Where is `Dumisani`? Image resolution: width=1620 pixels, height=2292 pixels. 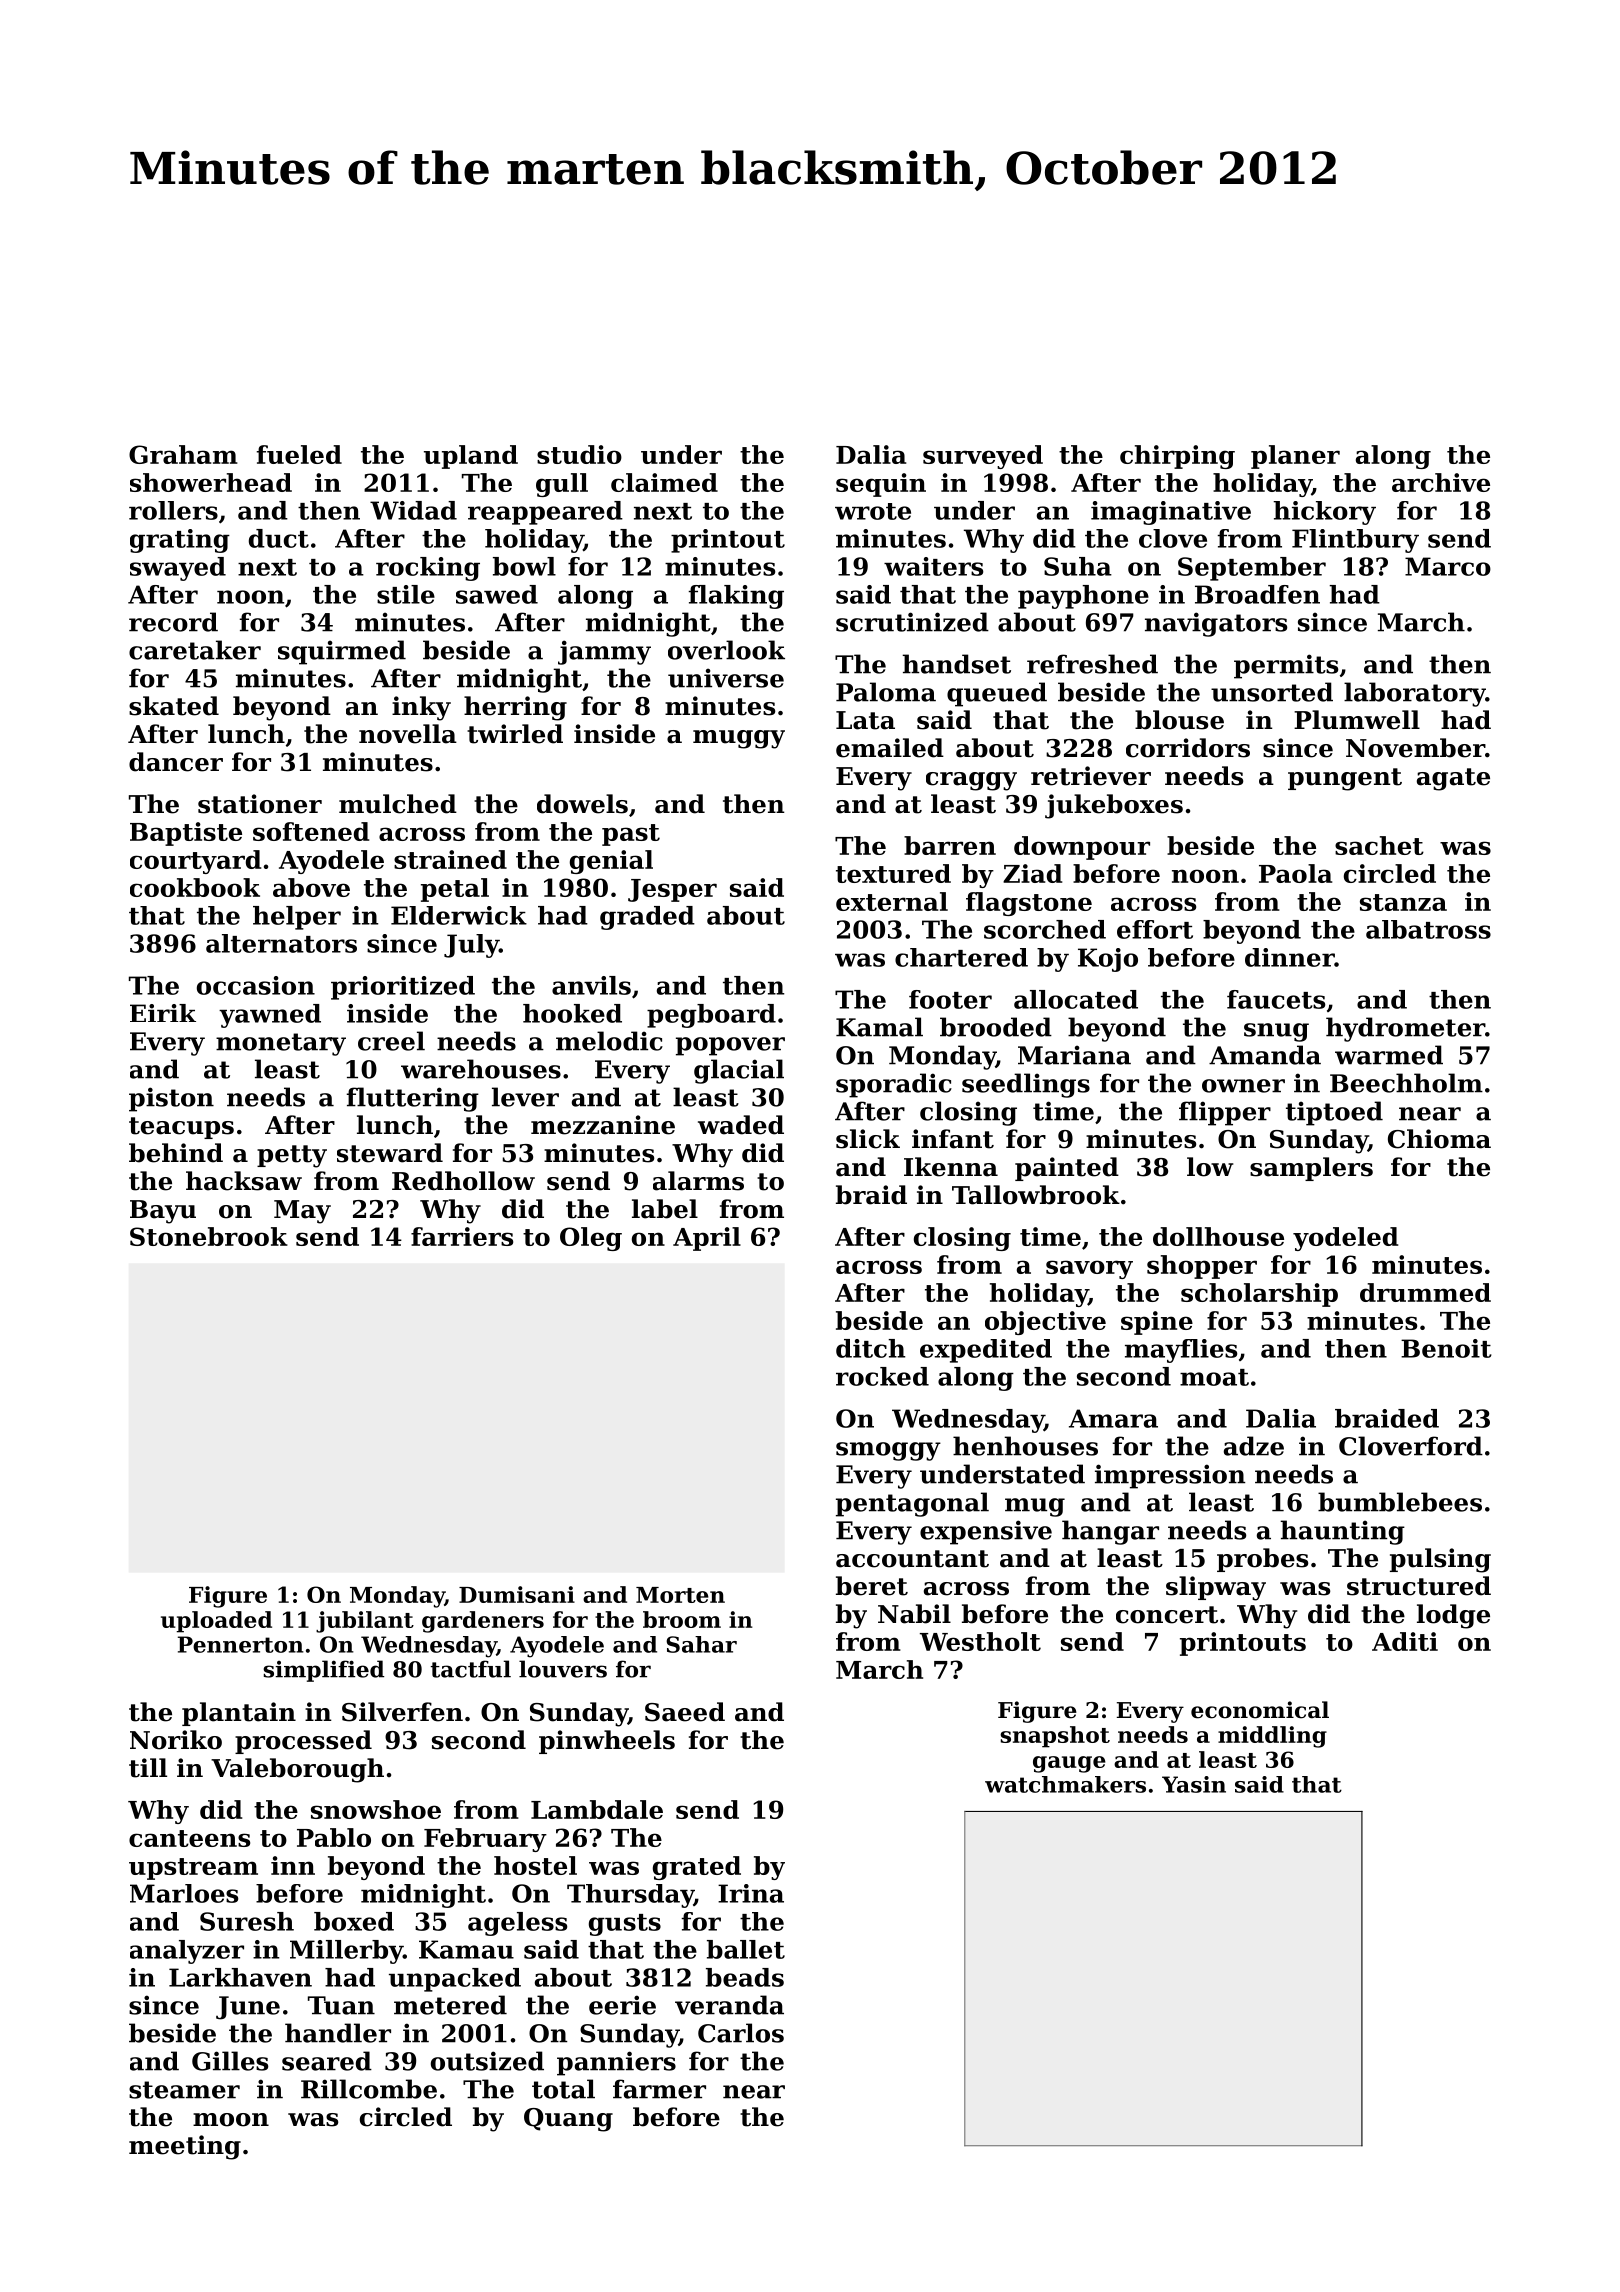 Dumisani is located at coordinates (517, 1594).
